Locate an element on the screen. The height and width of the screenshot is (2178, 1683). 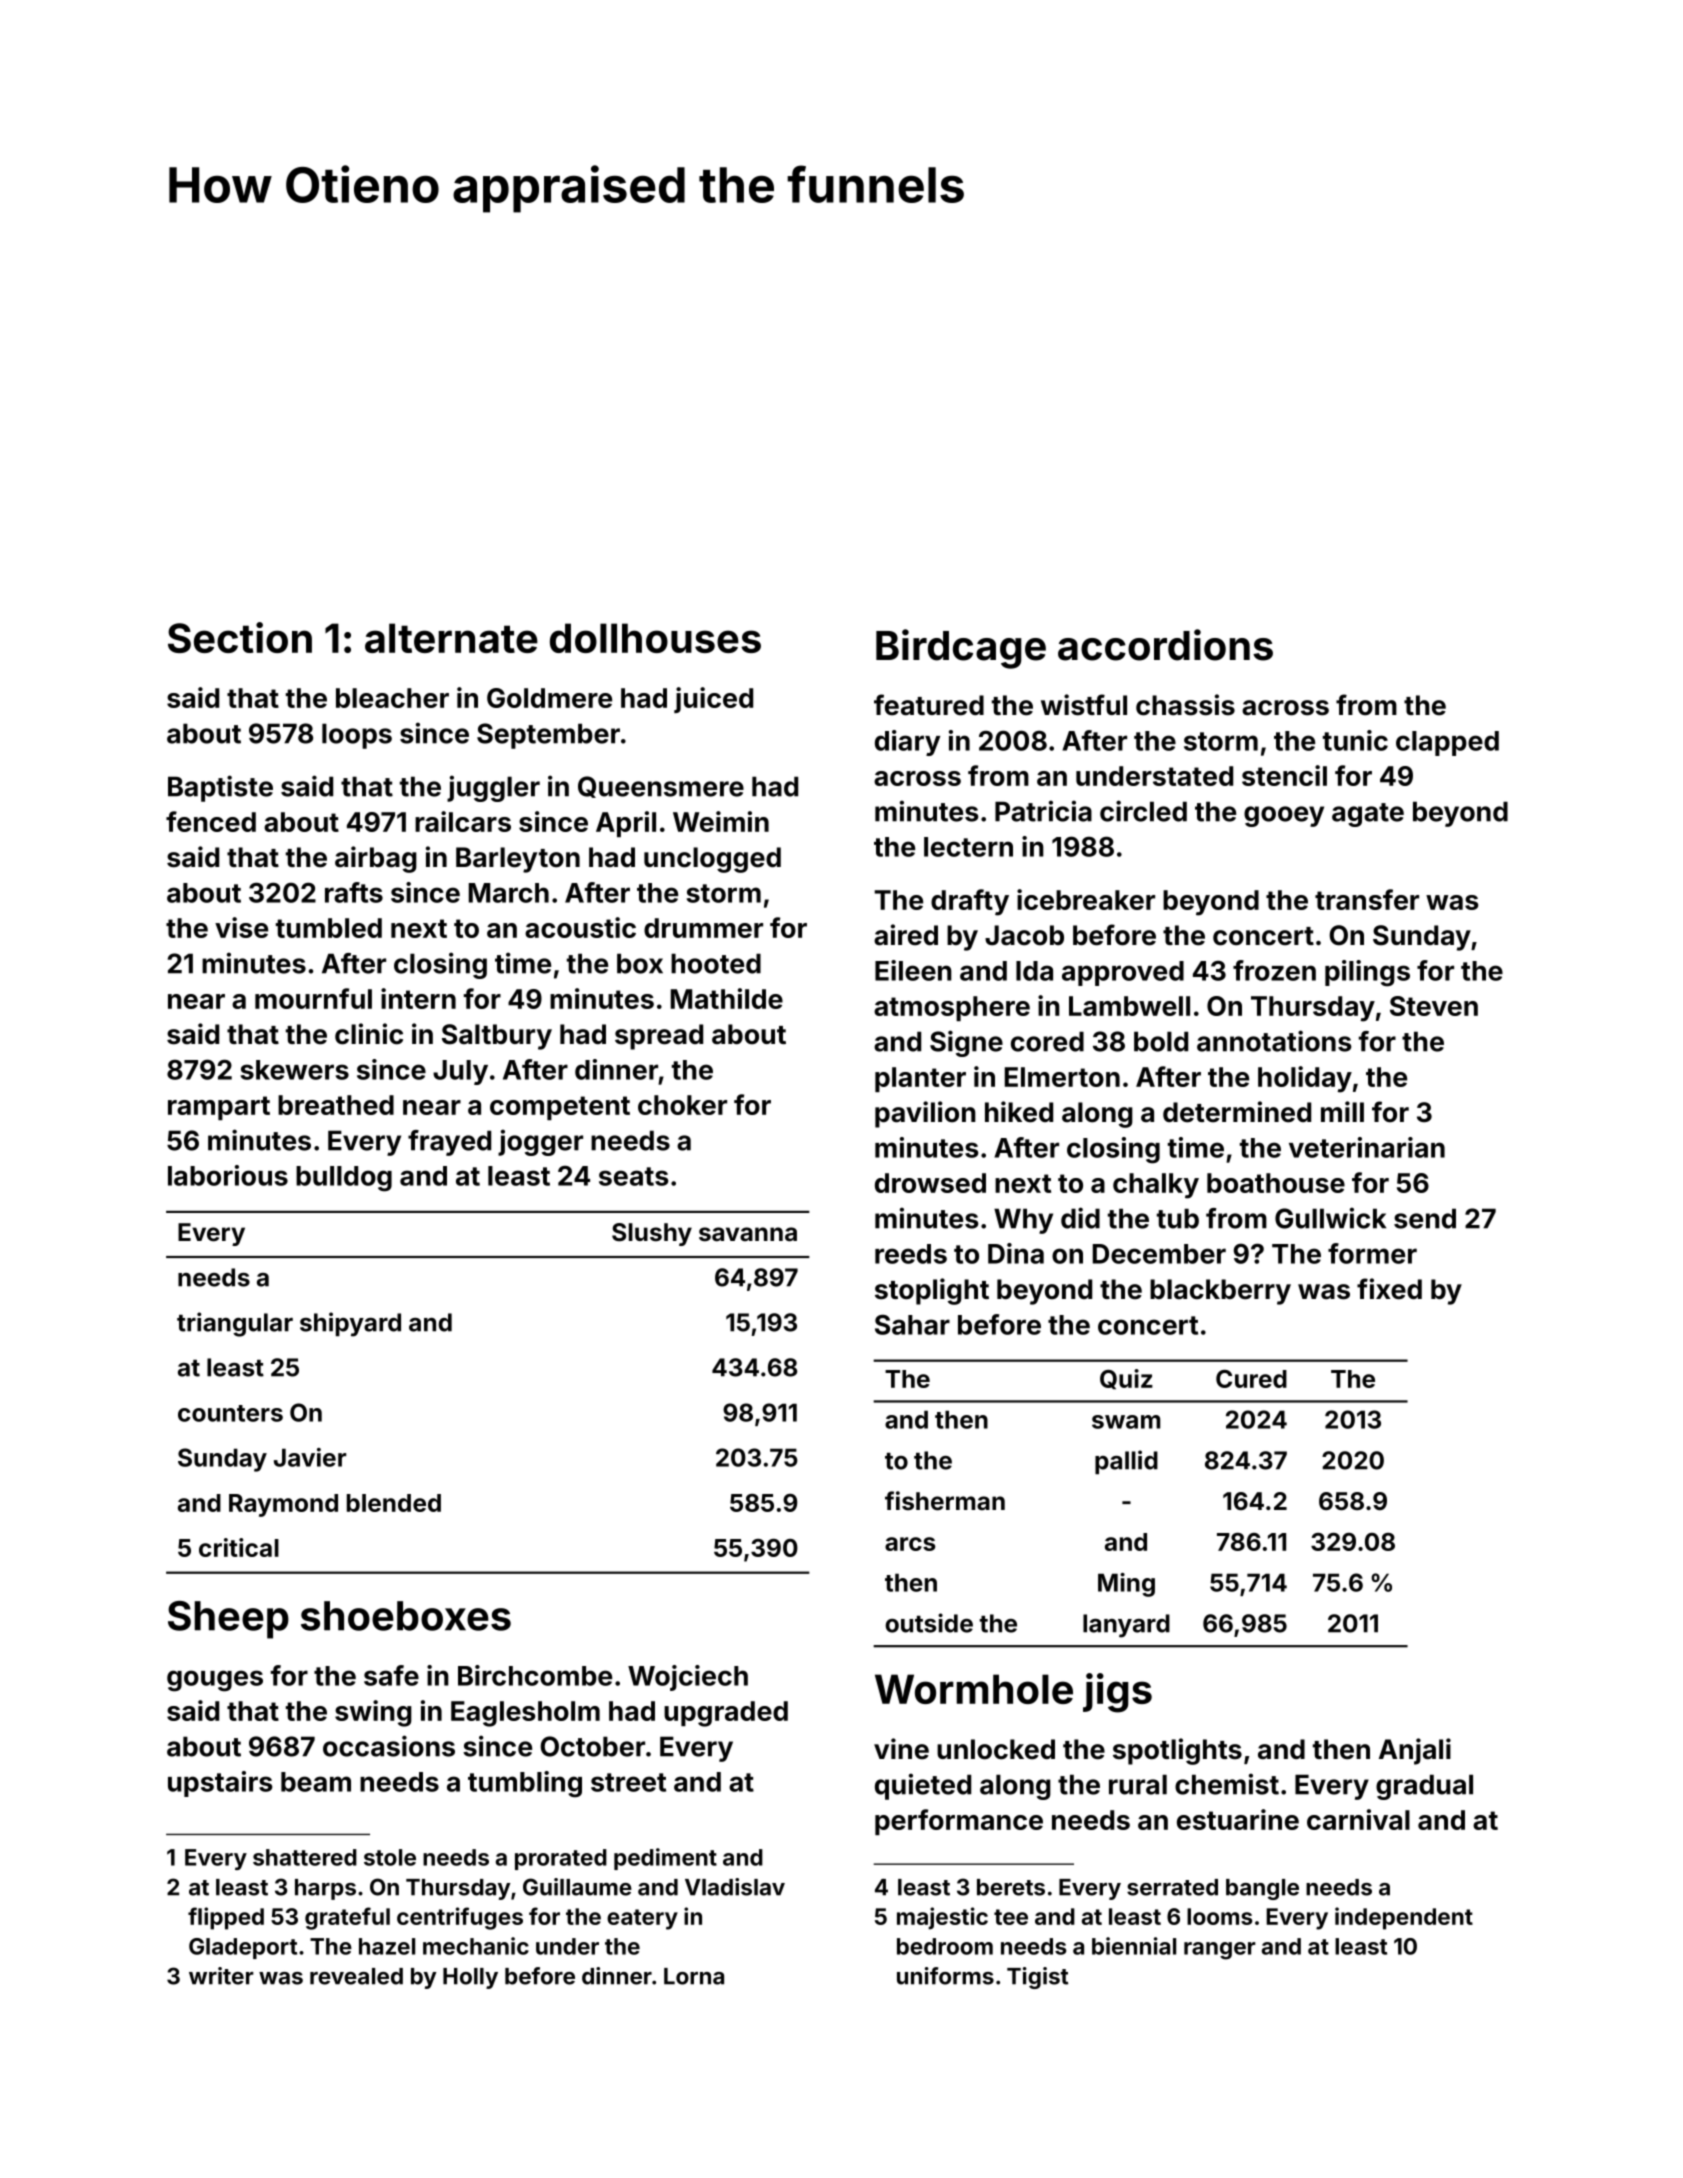
chassis is located at coordinates (1185, 705).
